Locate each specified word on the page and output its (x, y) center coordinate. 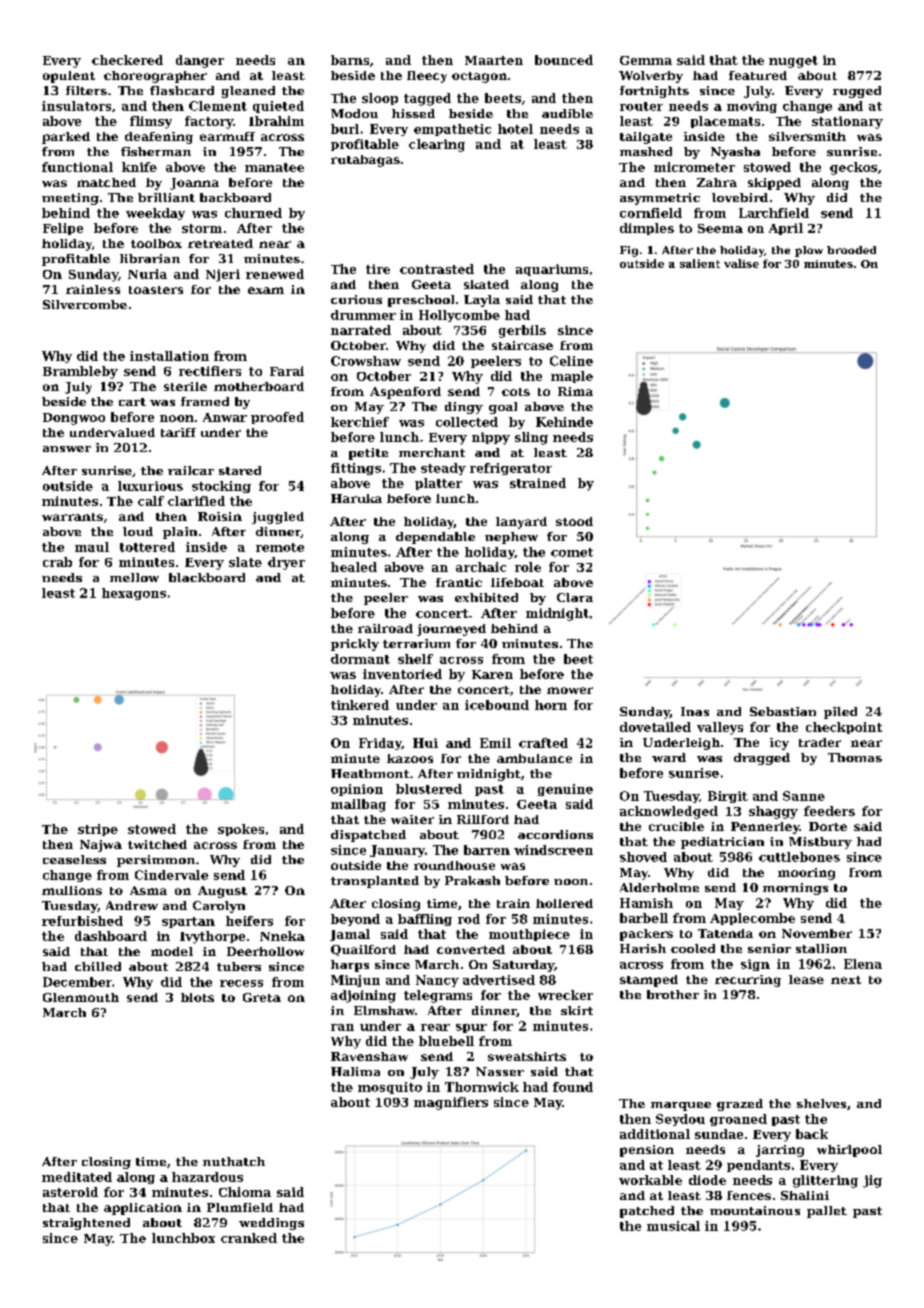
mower (570, 690)
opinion (357, 790)
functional (77, 167)
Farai (287, 371)
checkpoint (844, 728)
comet (572, 552)
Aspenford (405, 393)
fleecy (427, 77)
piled (840, 713)
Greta (262, 997)
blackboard (207, 577)
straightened (86, 1224)
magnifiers (451, 1103)
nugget (793, 62)
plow (809, 251)
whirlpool (849, 1151)
